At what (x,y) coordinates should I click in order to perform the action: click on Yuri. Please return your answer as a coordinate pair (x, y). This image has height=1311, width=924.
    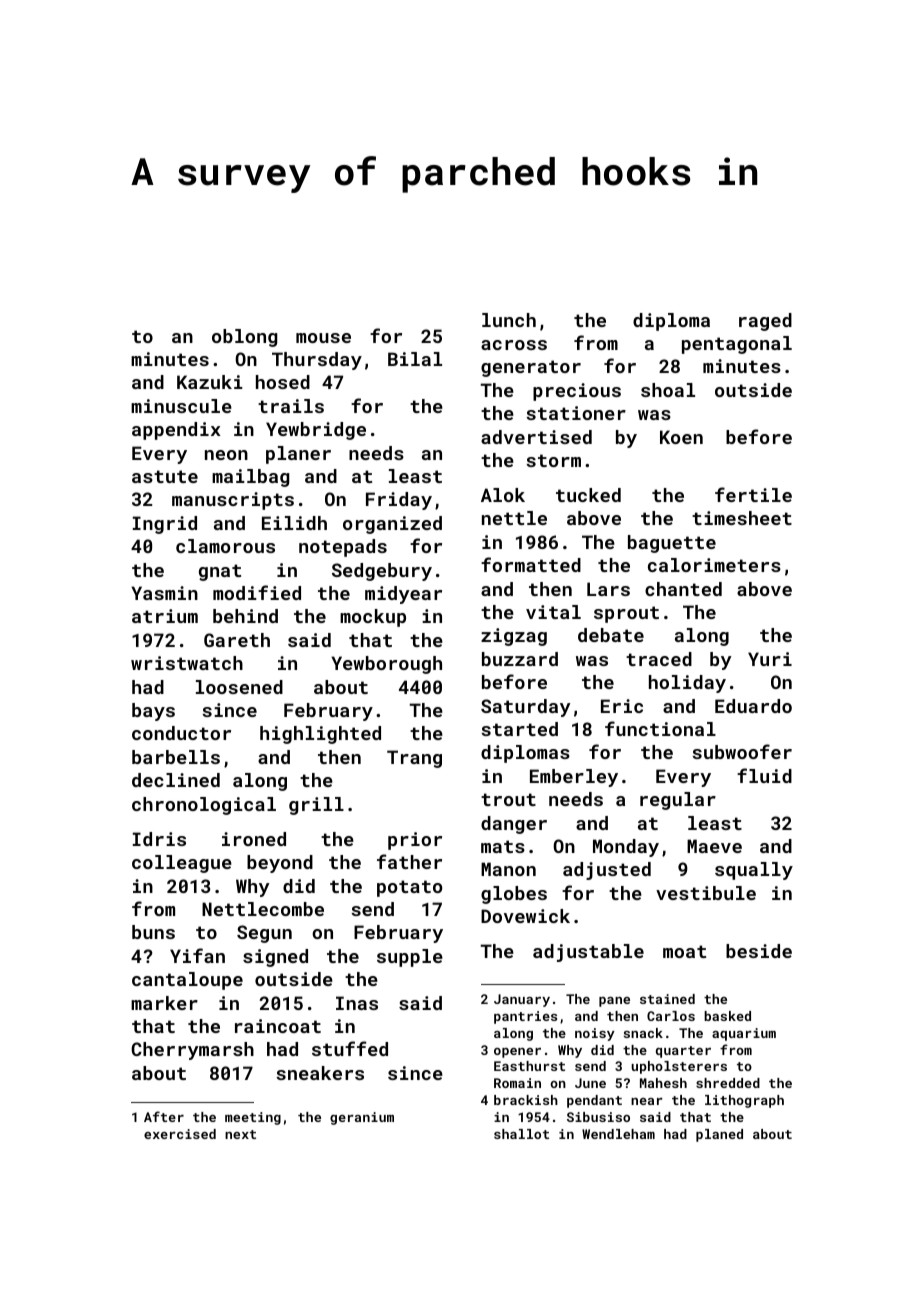
    Looking at the image, I should click on (770, 659).
